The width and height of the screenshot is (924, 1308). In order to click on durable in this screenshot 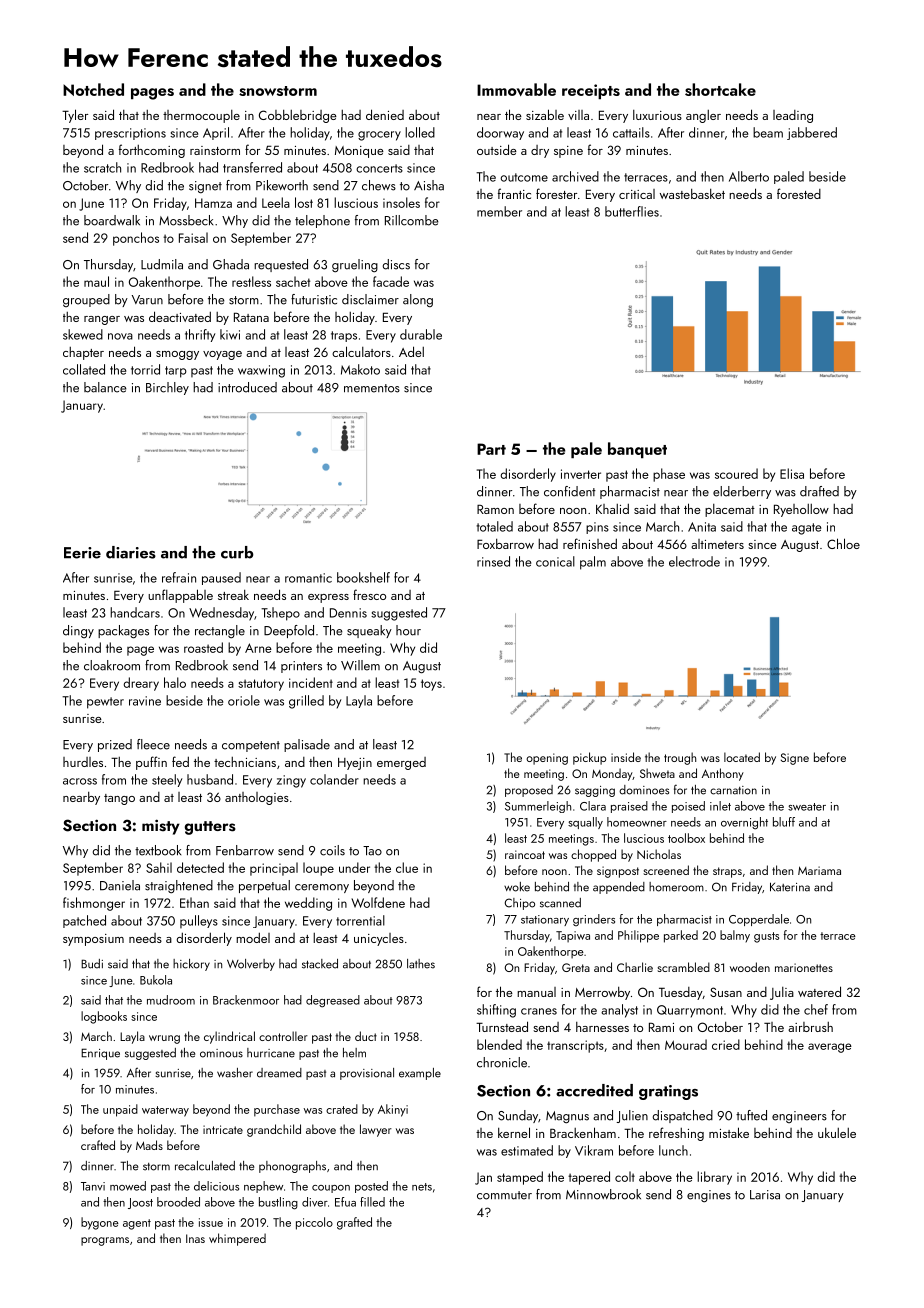, I will do `click(421, 334)`.
